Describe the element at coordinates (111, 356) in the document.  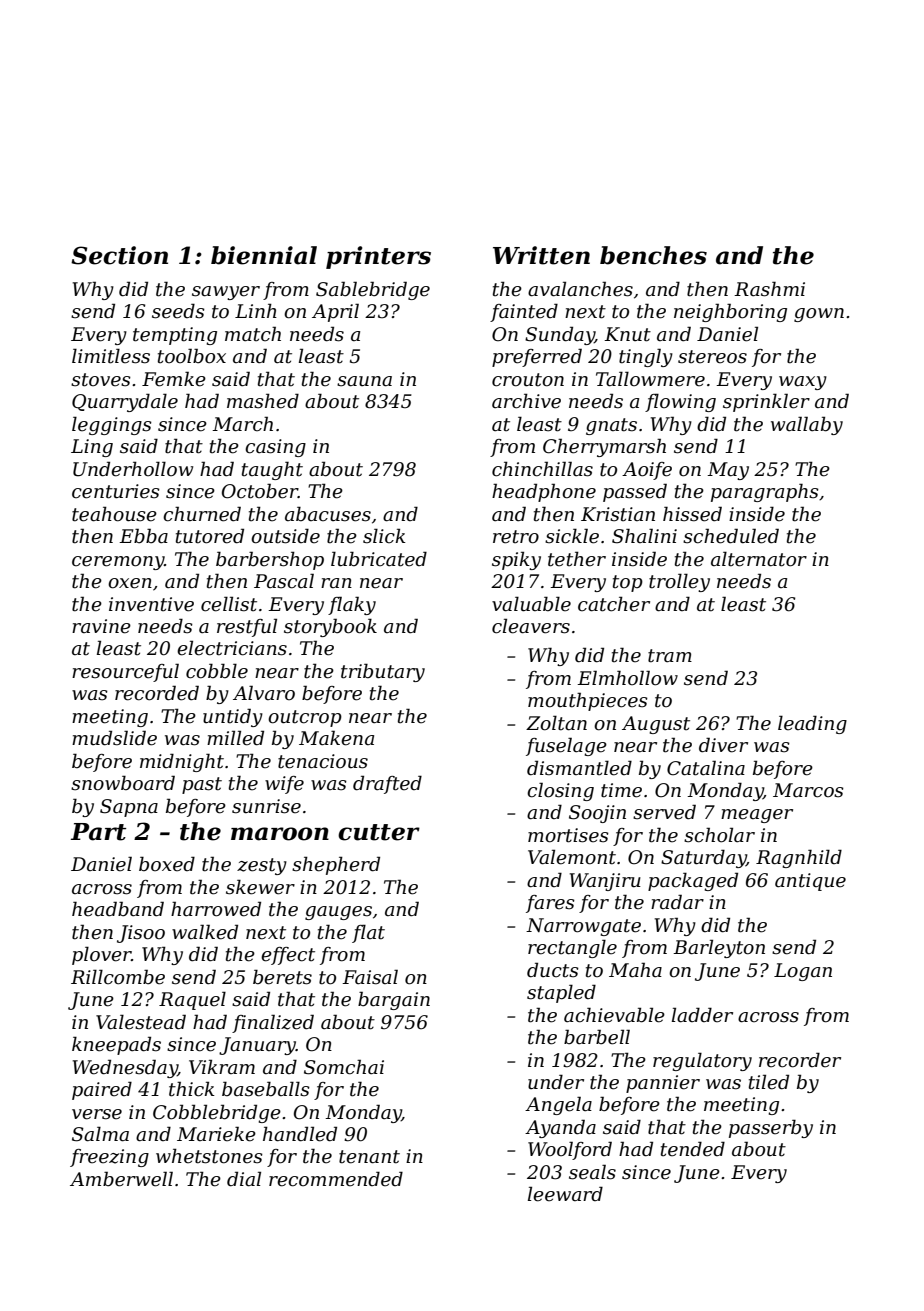
I see `limitless` at that location.
